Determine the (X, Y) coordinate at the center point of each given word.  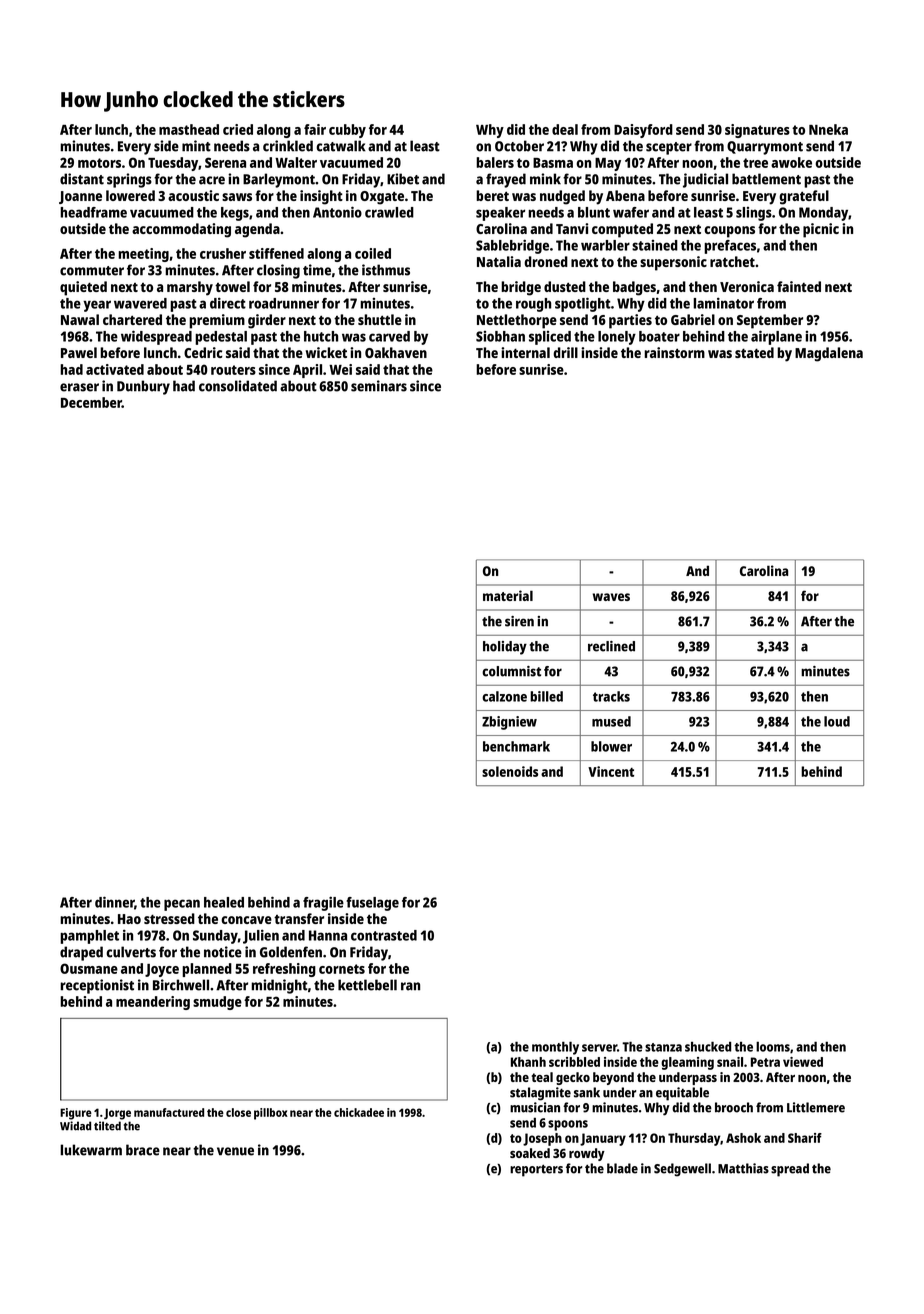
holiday (505, 648)
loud (837, 721)
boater (659, 336)
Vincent (611, 771)
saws (237, 197)
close (238, 1112)
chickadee (359, 1112)
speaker (500, 214)
